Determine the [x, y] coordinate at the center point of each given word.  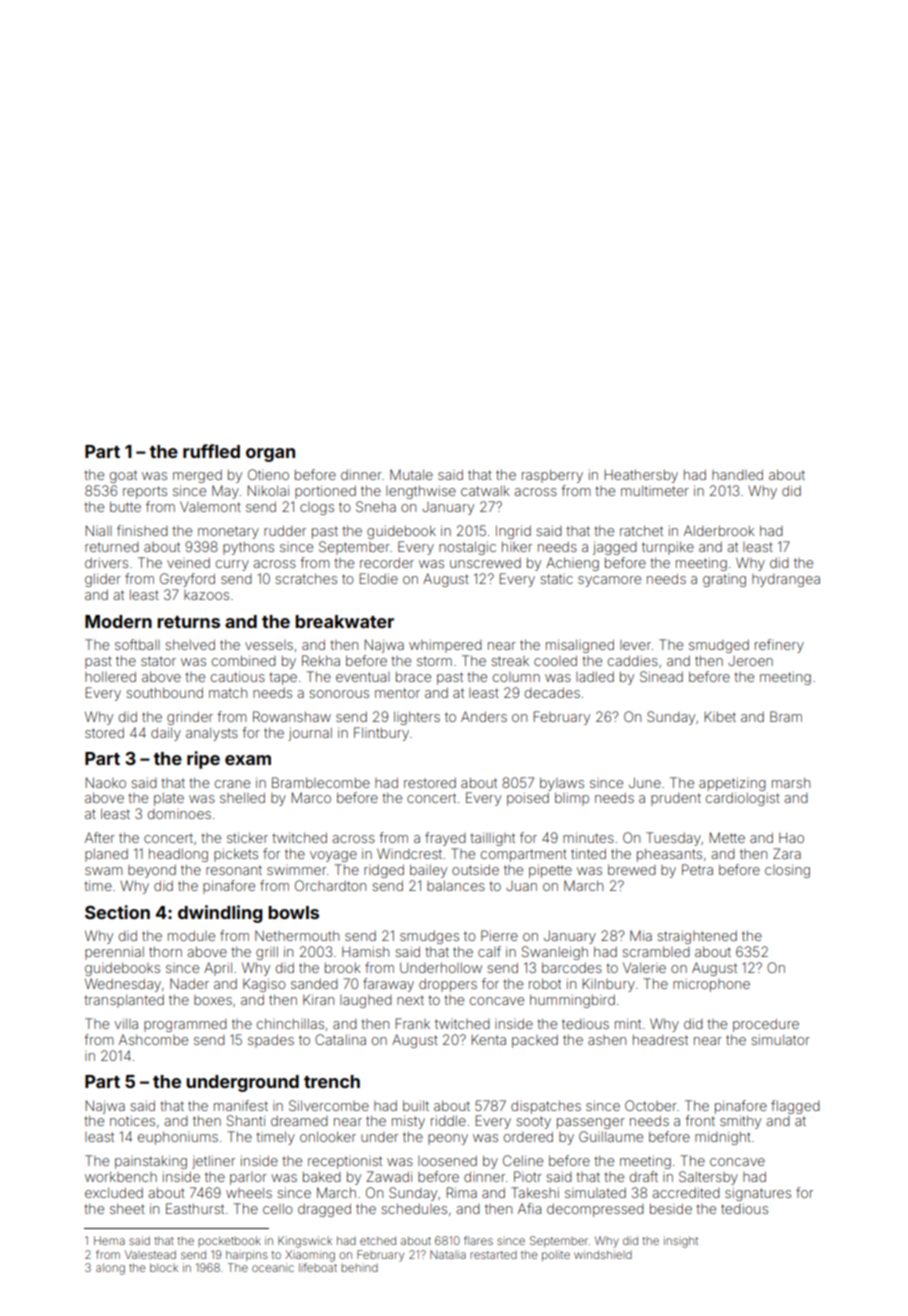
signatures [758, 1194]
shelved [190, 644]
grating [724, 580]
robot [545, 983]
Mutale [411, 474]
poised [528, 799]
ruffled [211, 451]
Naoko [105, 782]
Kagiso [264, 985]
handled [737, 474]
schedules [414, 1209]
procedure [766, 1025]
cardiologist [743, 799]
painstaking [151, 1162]
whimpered [445, 646]
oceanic [273, 1267]
